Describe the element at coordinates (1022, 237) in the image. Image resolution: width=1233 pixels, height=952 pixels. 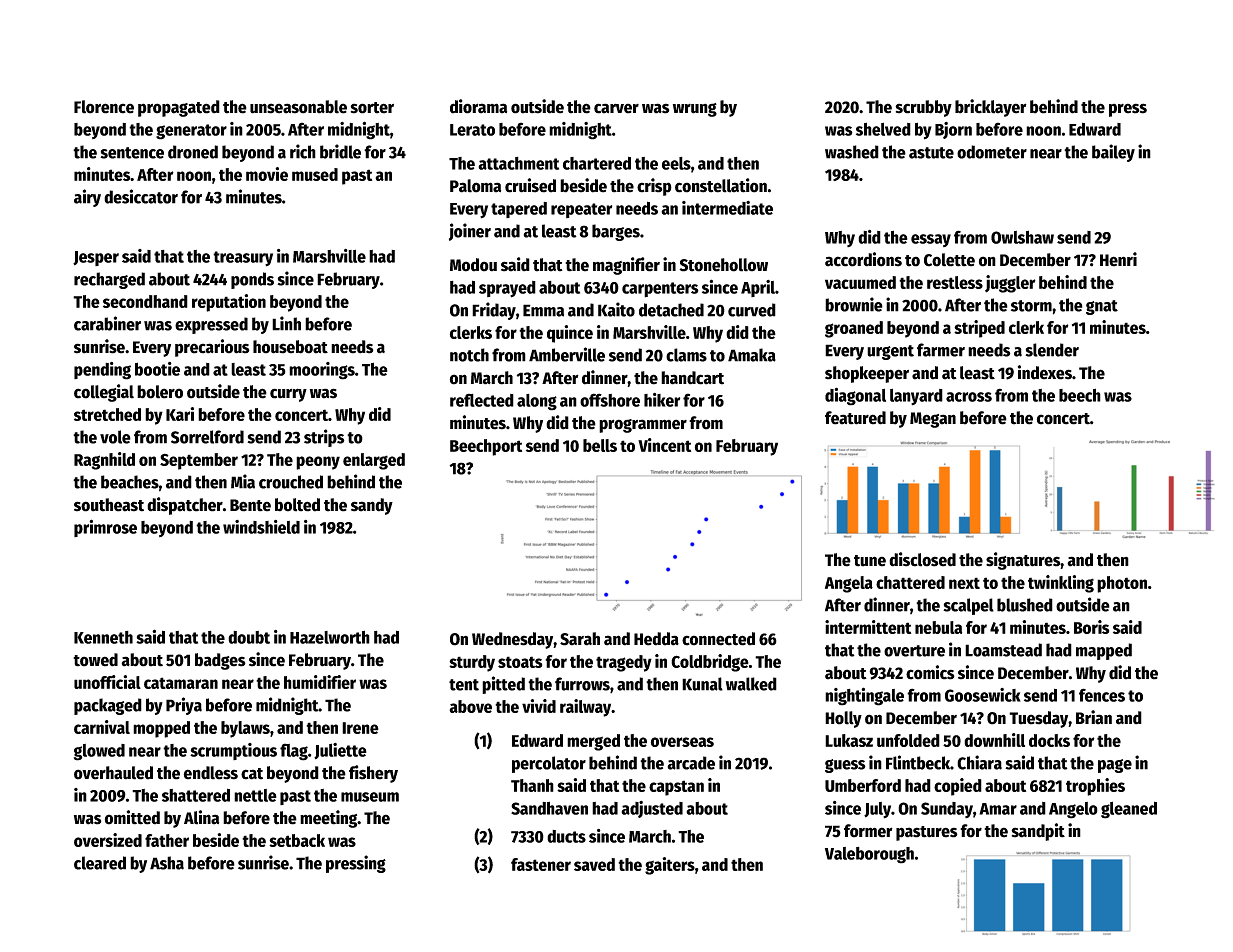
I see `Owlshaw` at that location.
